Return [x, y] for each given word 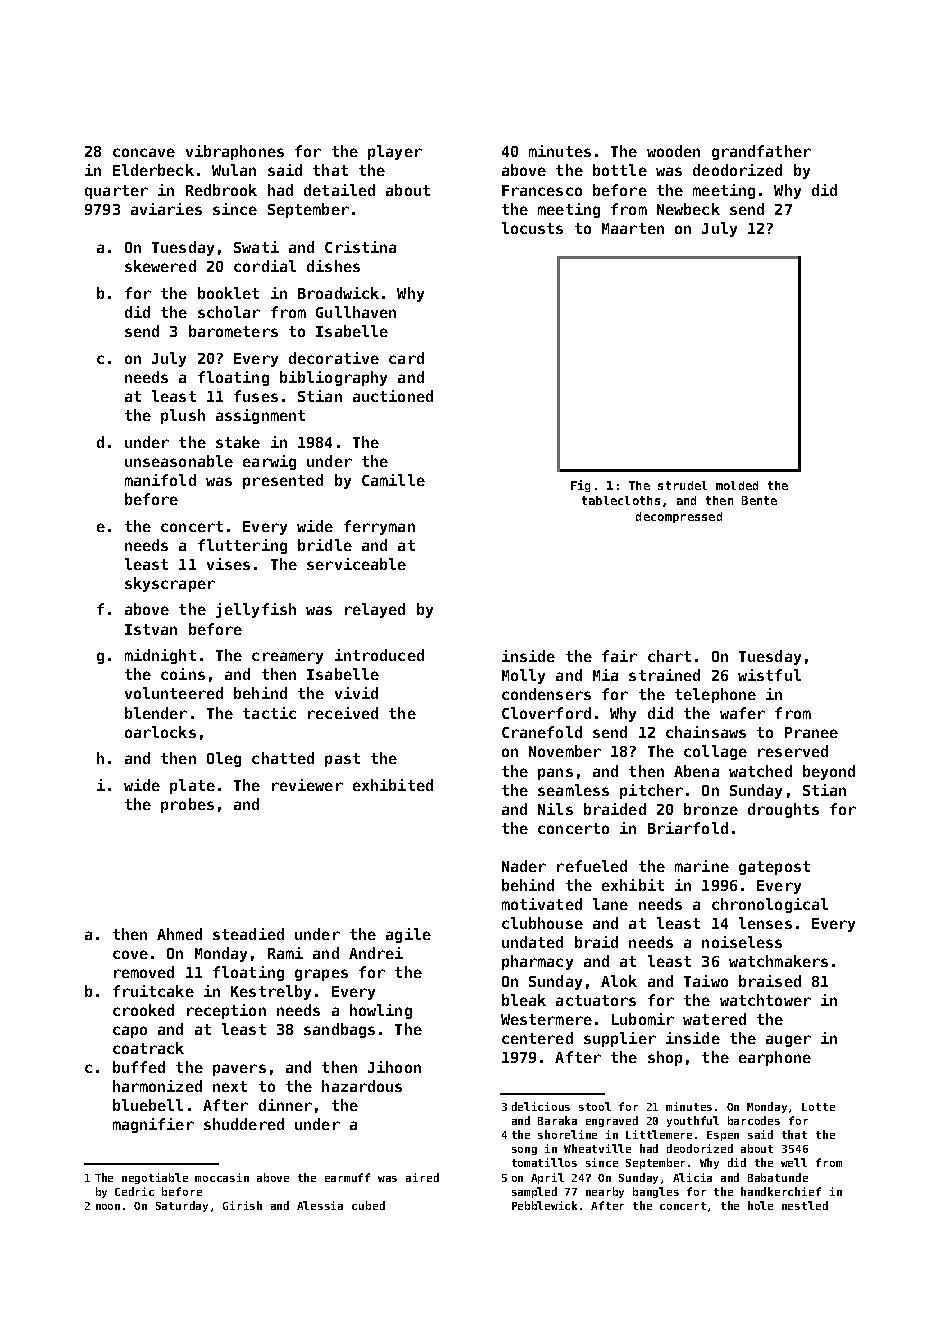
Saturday [182, 1206]
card [406, 358]
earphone [775, 1058]
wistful [769, 675]
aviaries [166, 209]
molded [737, 485]
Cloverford [546, 713]
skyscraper [170, 584]
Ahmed [179, 934]
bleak [524, 1000]
